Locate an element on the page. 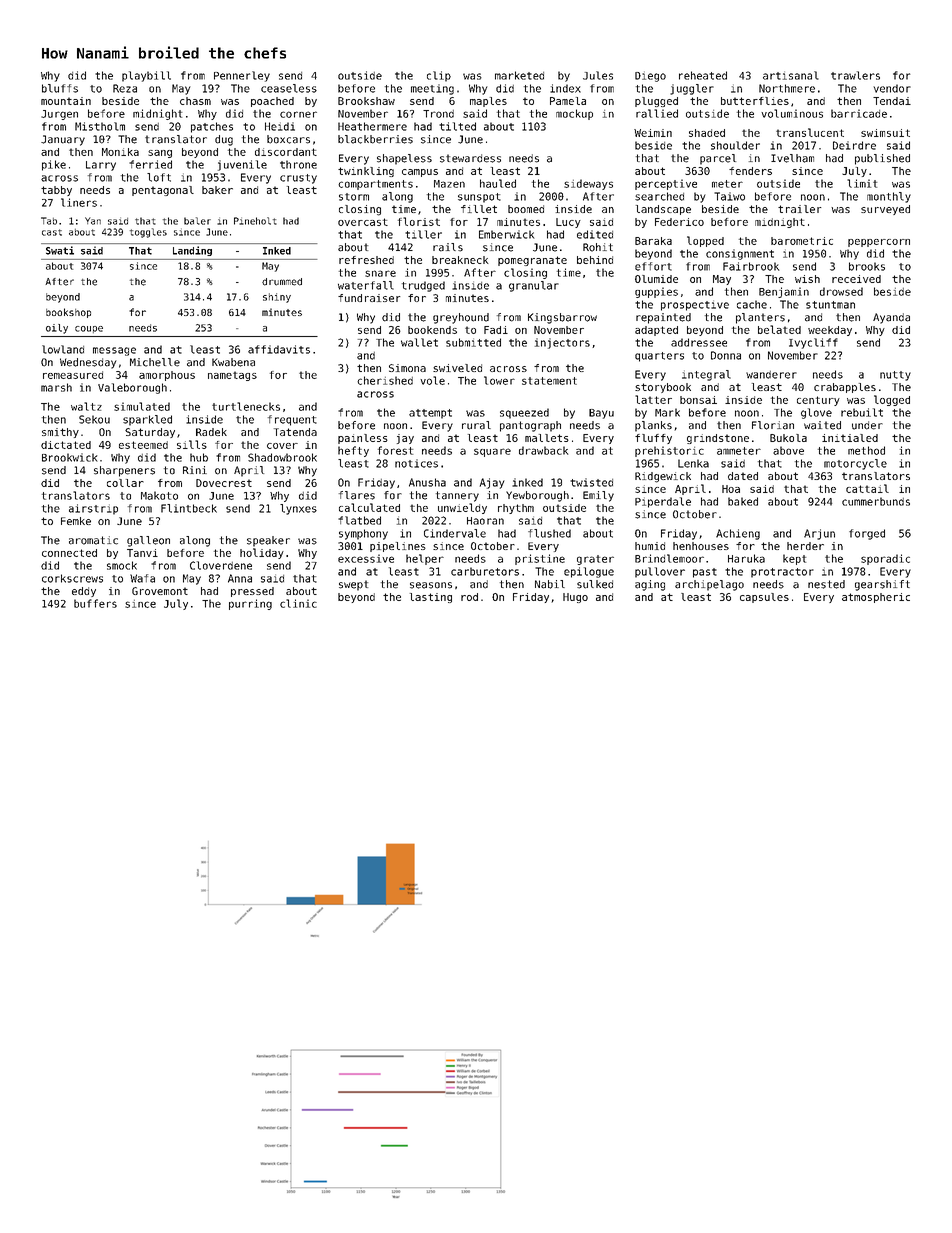 This page has width=952, height=1233. twisted is located at coordinates (591, 482).
